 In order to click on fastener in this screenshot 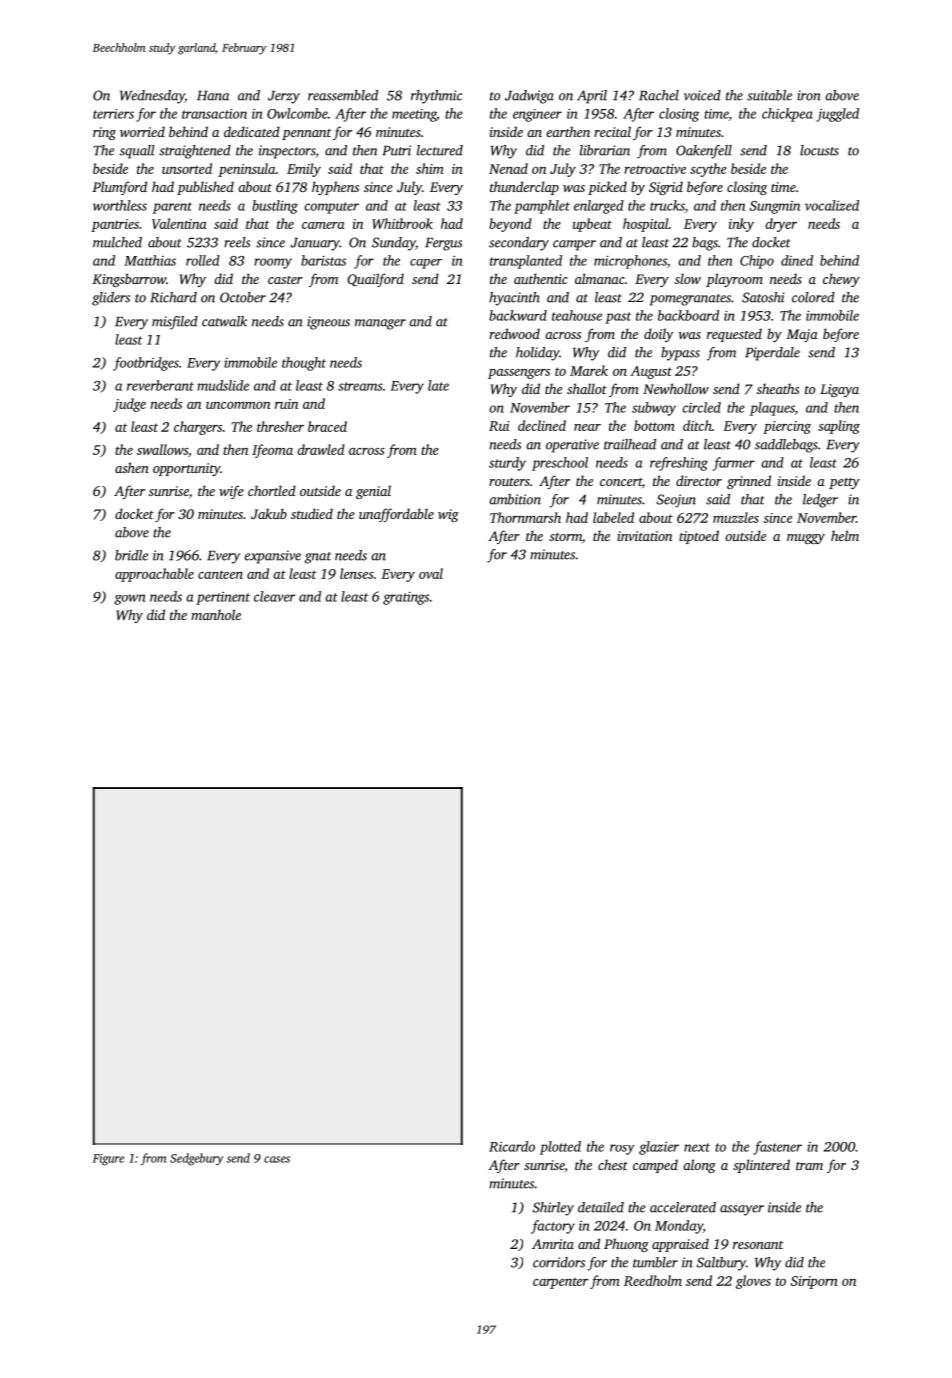, I will do `click(777, 1148)`.
